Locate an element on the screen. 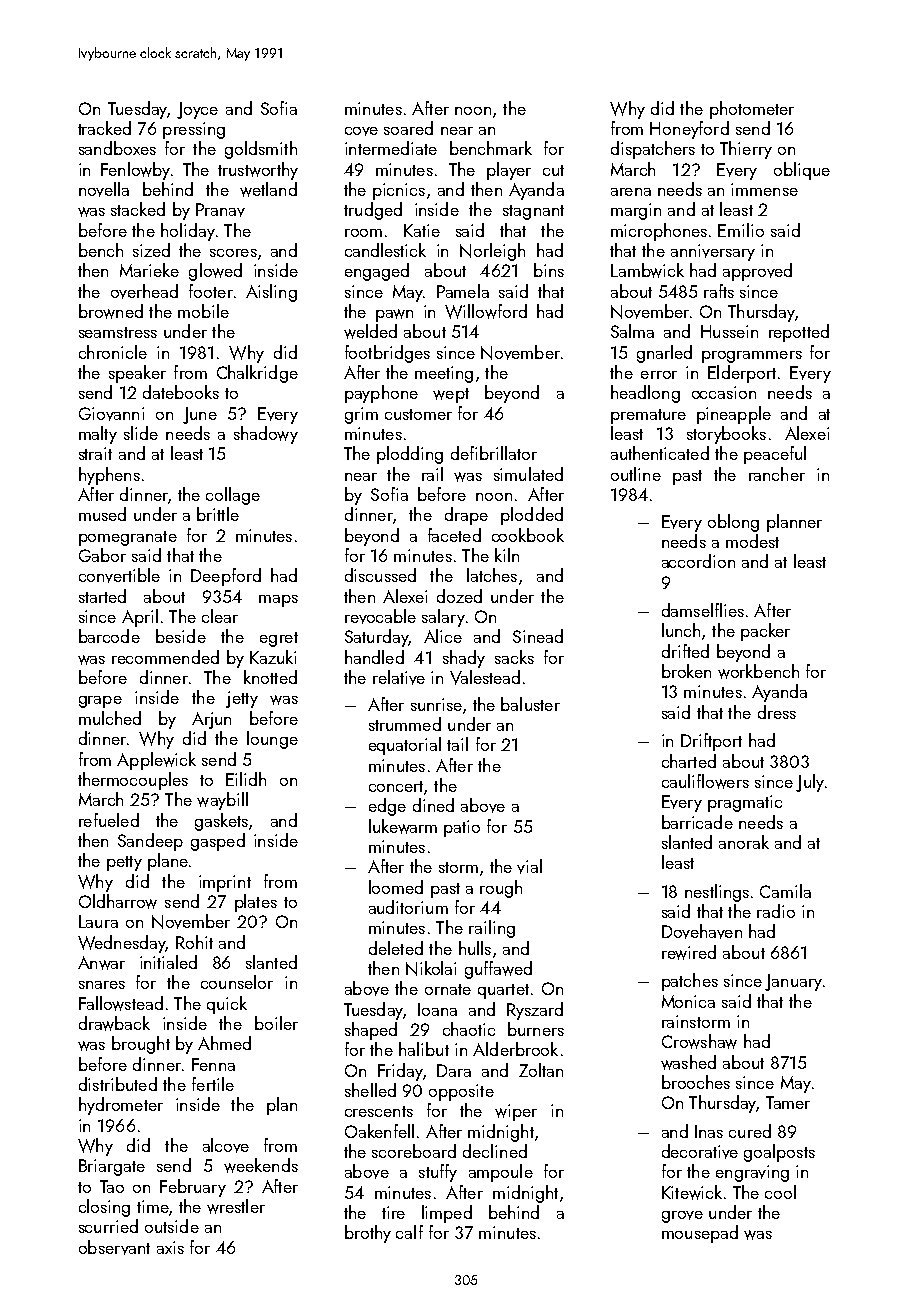 This screenshot has height=1316, width=908. vial is located at coordinates (529, 866).
